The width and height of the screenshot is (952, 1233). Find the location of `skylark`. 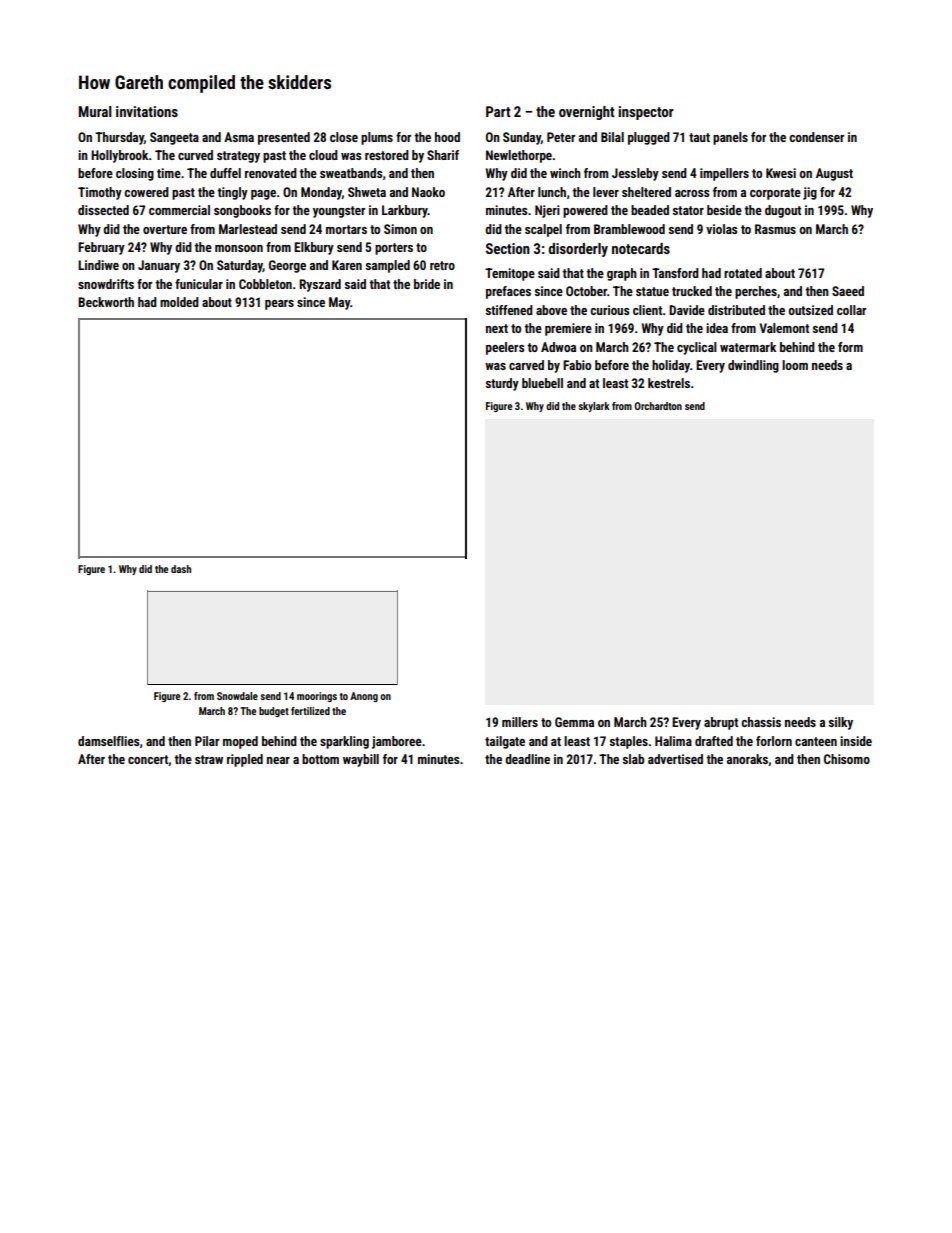

skylark is located at coordinates (594, 407).
